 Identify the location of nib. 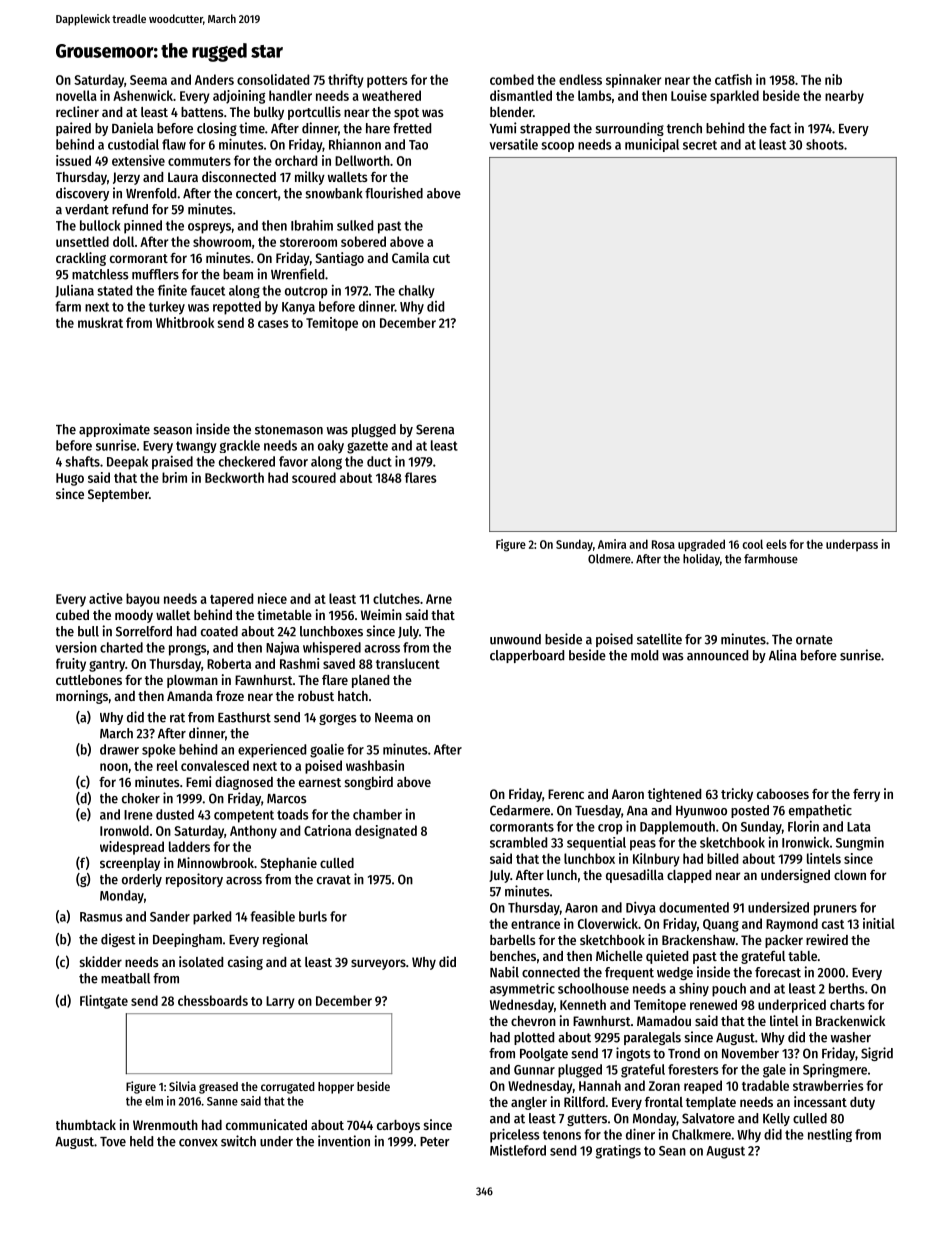
(833, 79).
